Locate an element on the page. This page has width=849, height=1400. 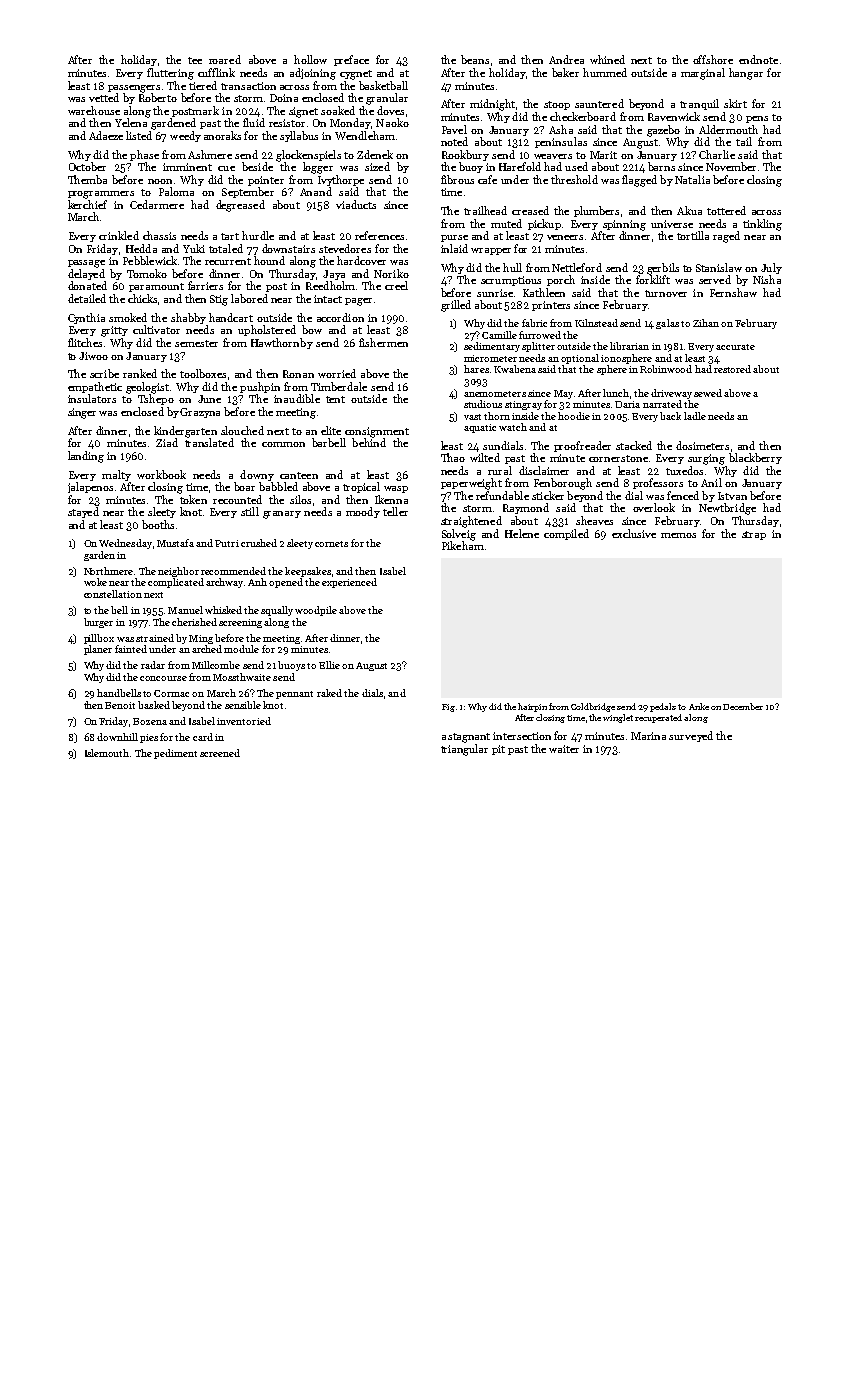
kerchief is located at coordinates (87, 204).
